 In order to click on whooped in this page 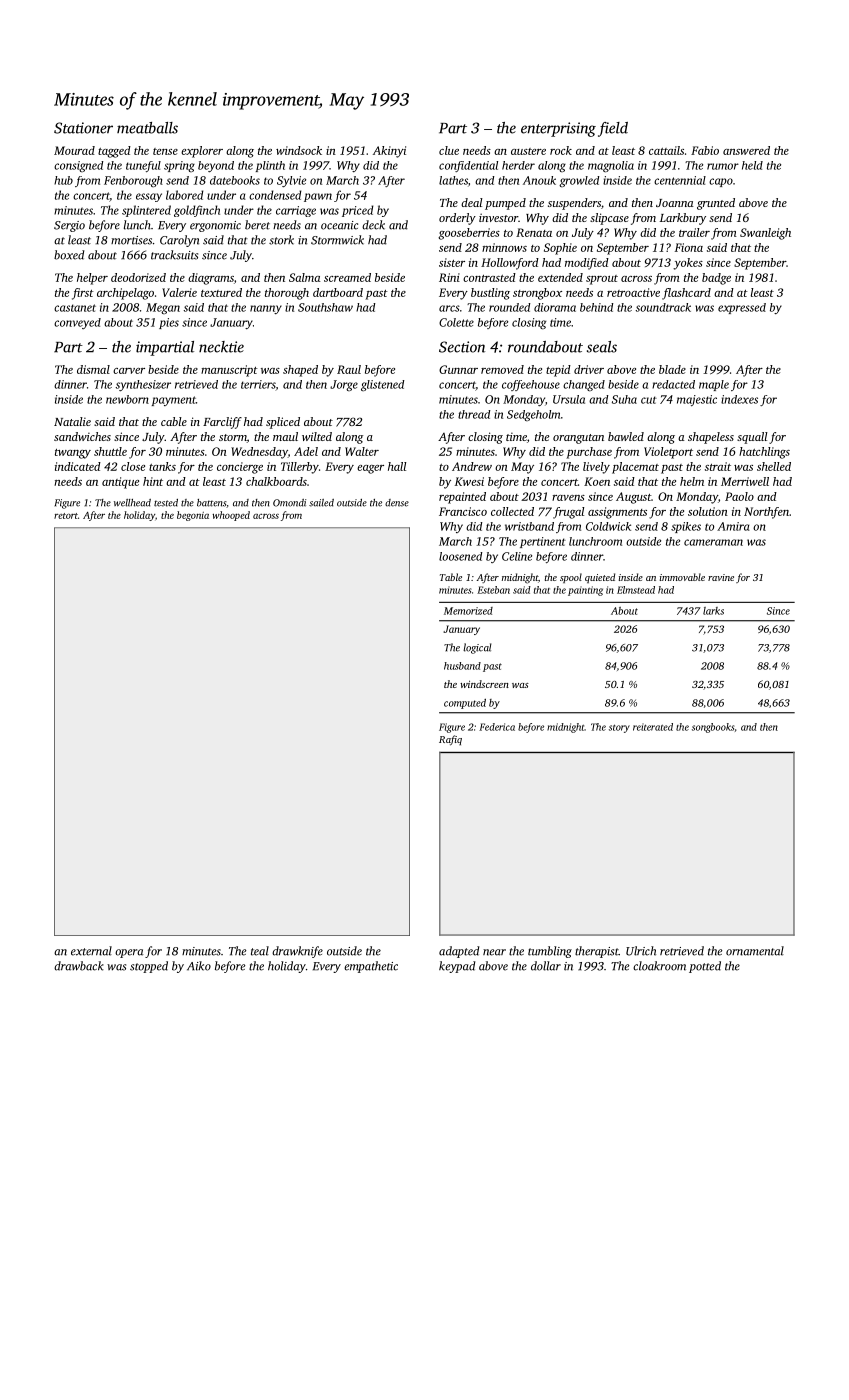, I will do `click(231, 516)`.
